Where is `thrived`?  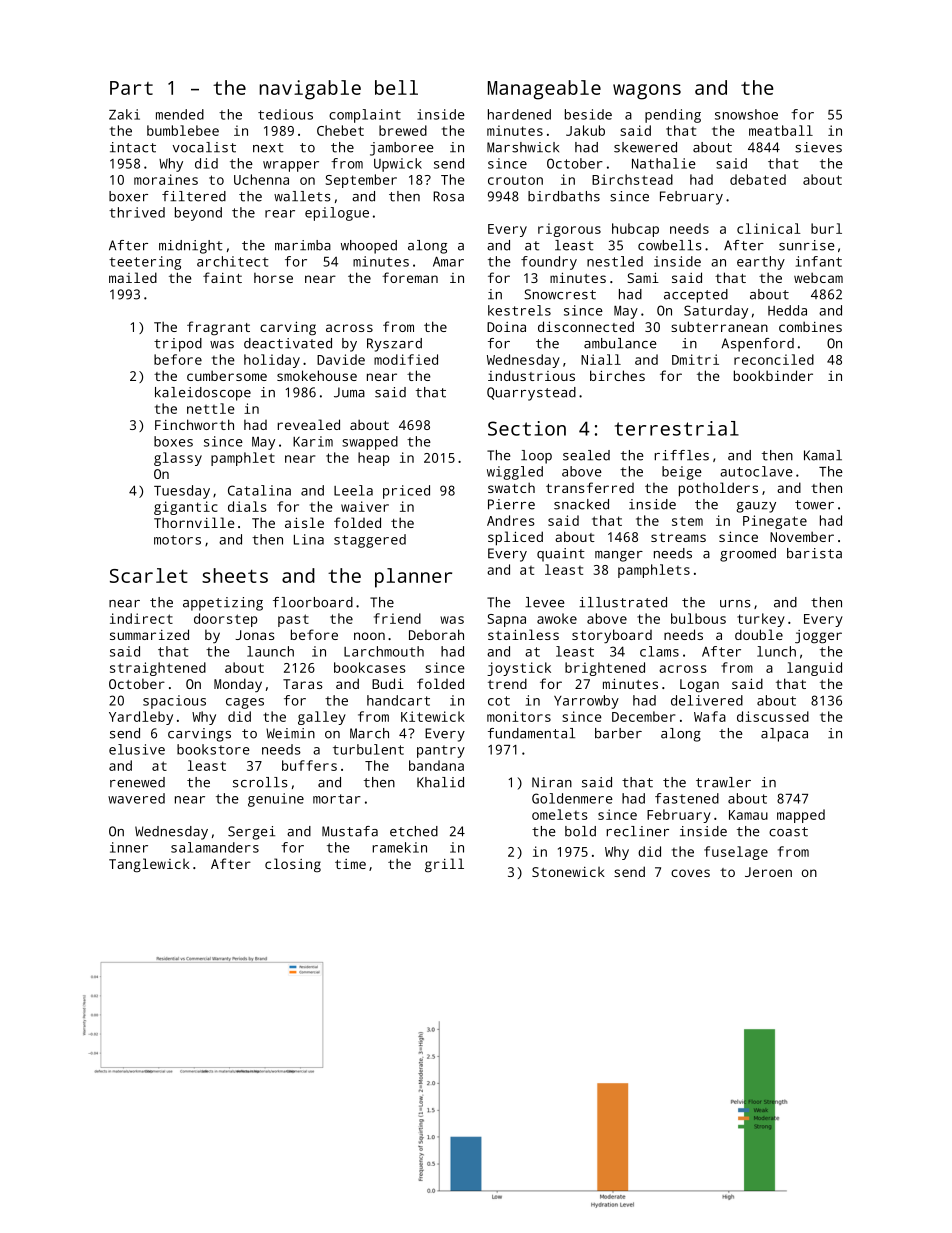
thrived is located at coordinates (137, 212).
